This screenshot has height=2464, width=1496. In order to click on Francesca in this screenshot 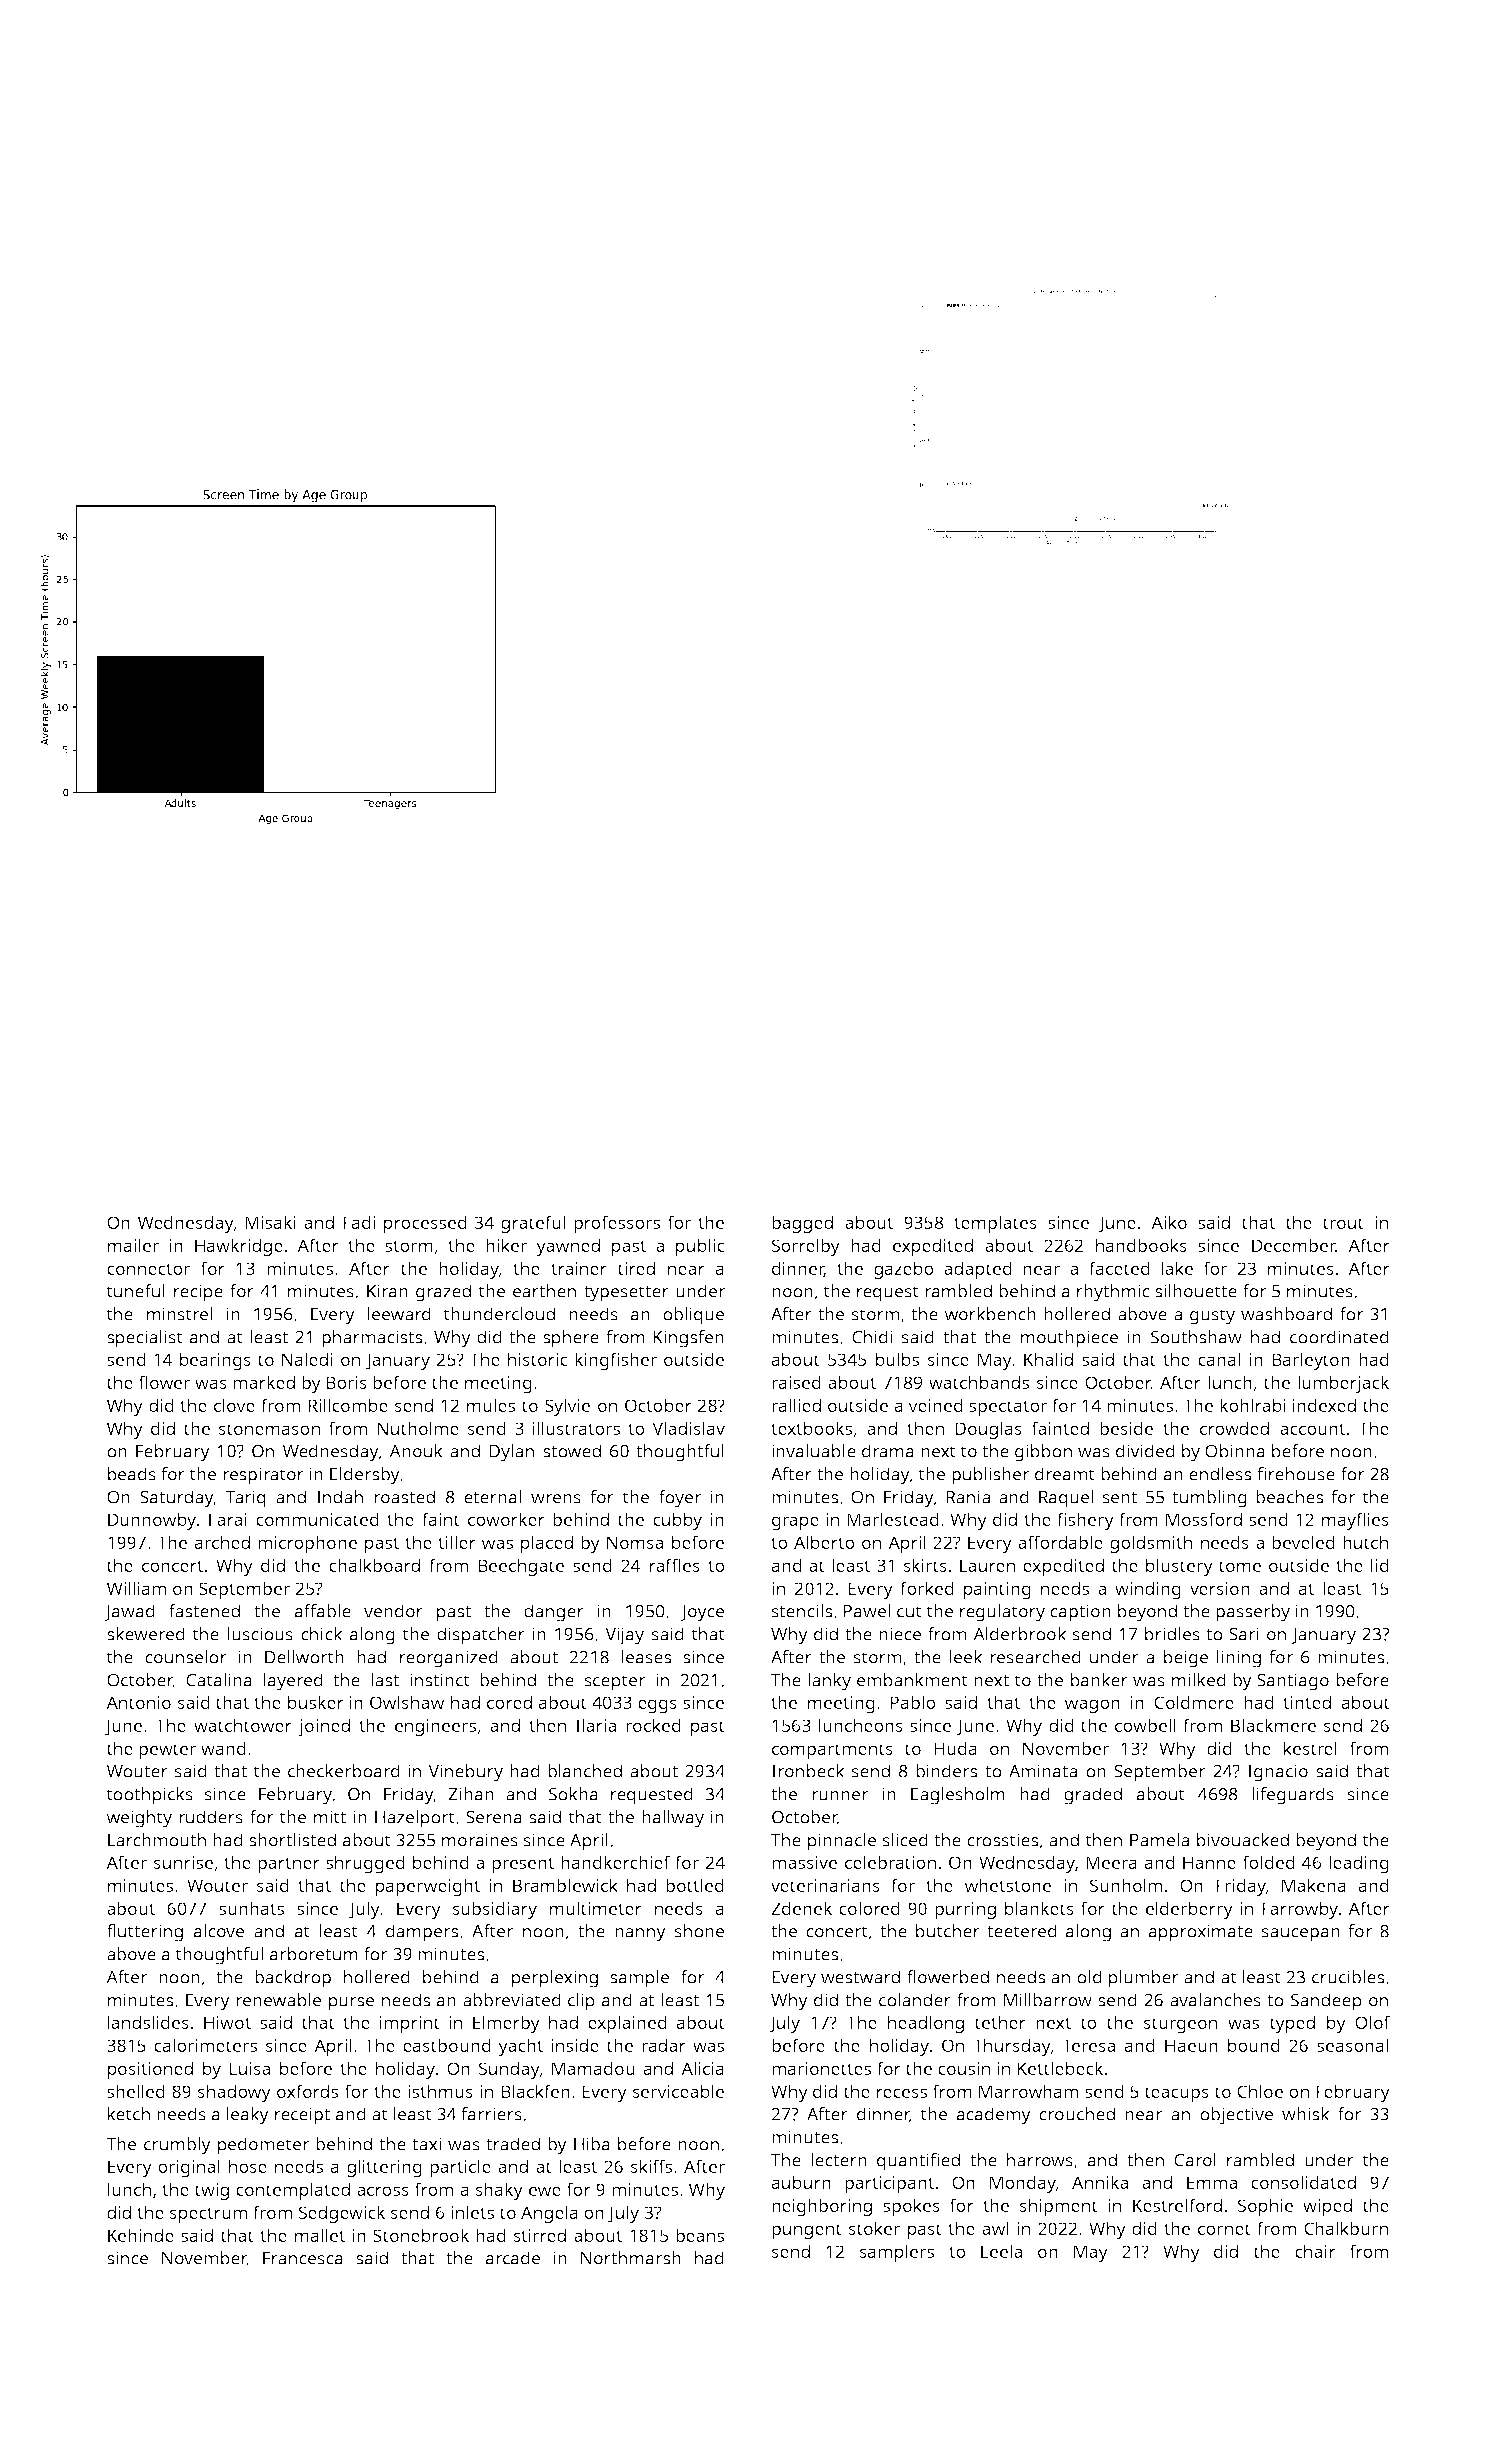, I will do `click(303, 2258)`.
